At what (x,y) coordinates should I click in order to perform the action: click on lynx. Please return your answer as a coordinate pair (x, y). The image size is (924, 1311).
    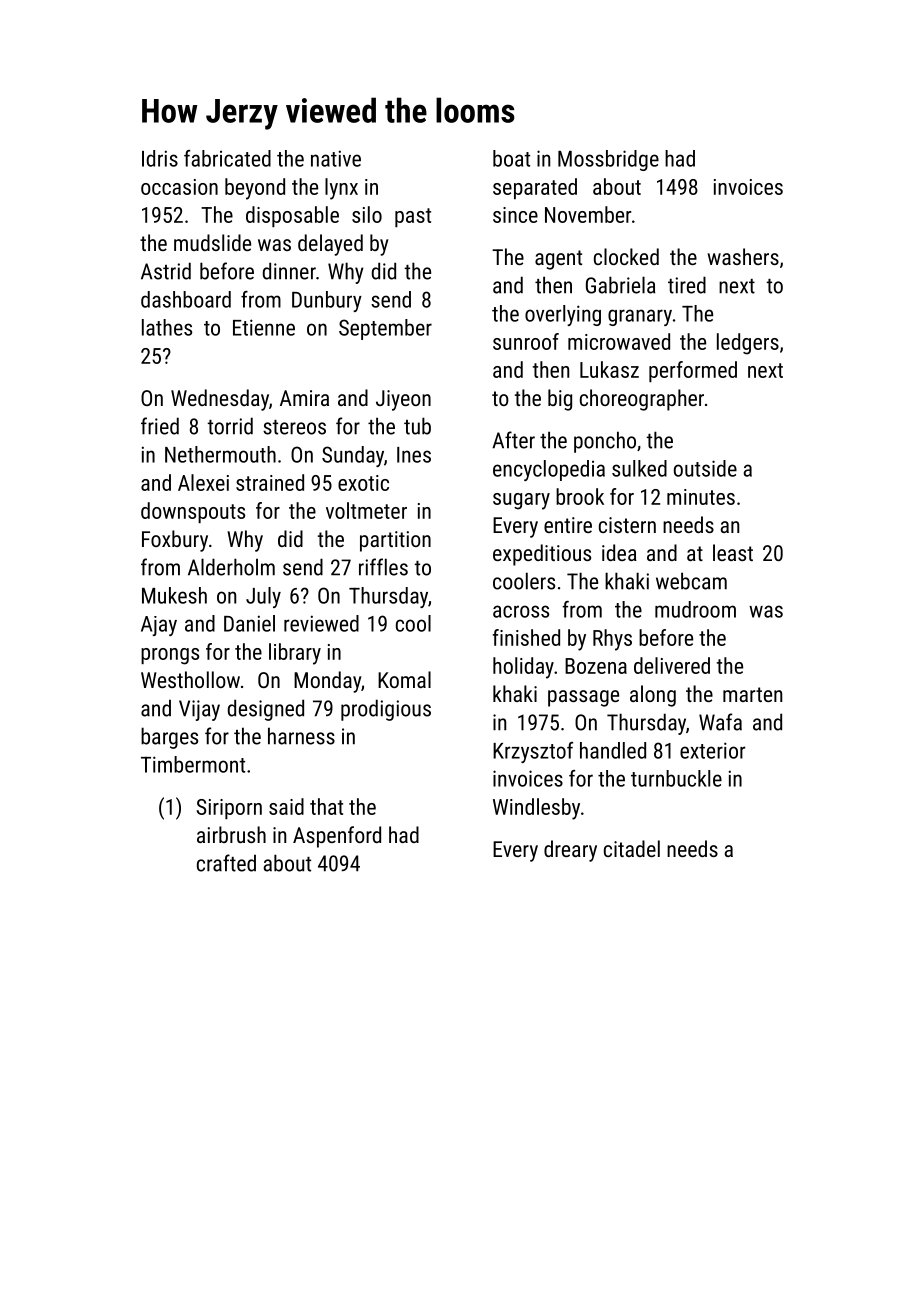
    Looking at the image, I should click on (341, 189).
